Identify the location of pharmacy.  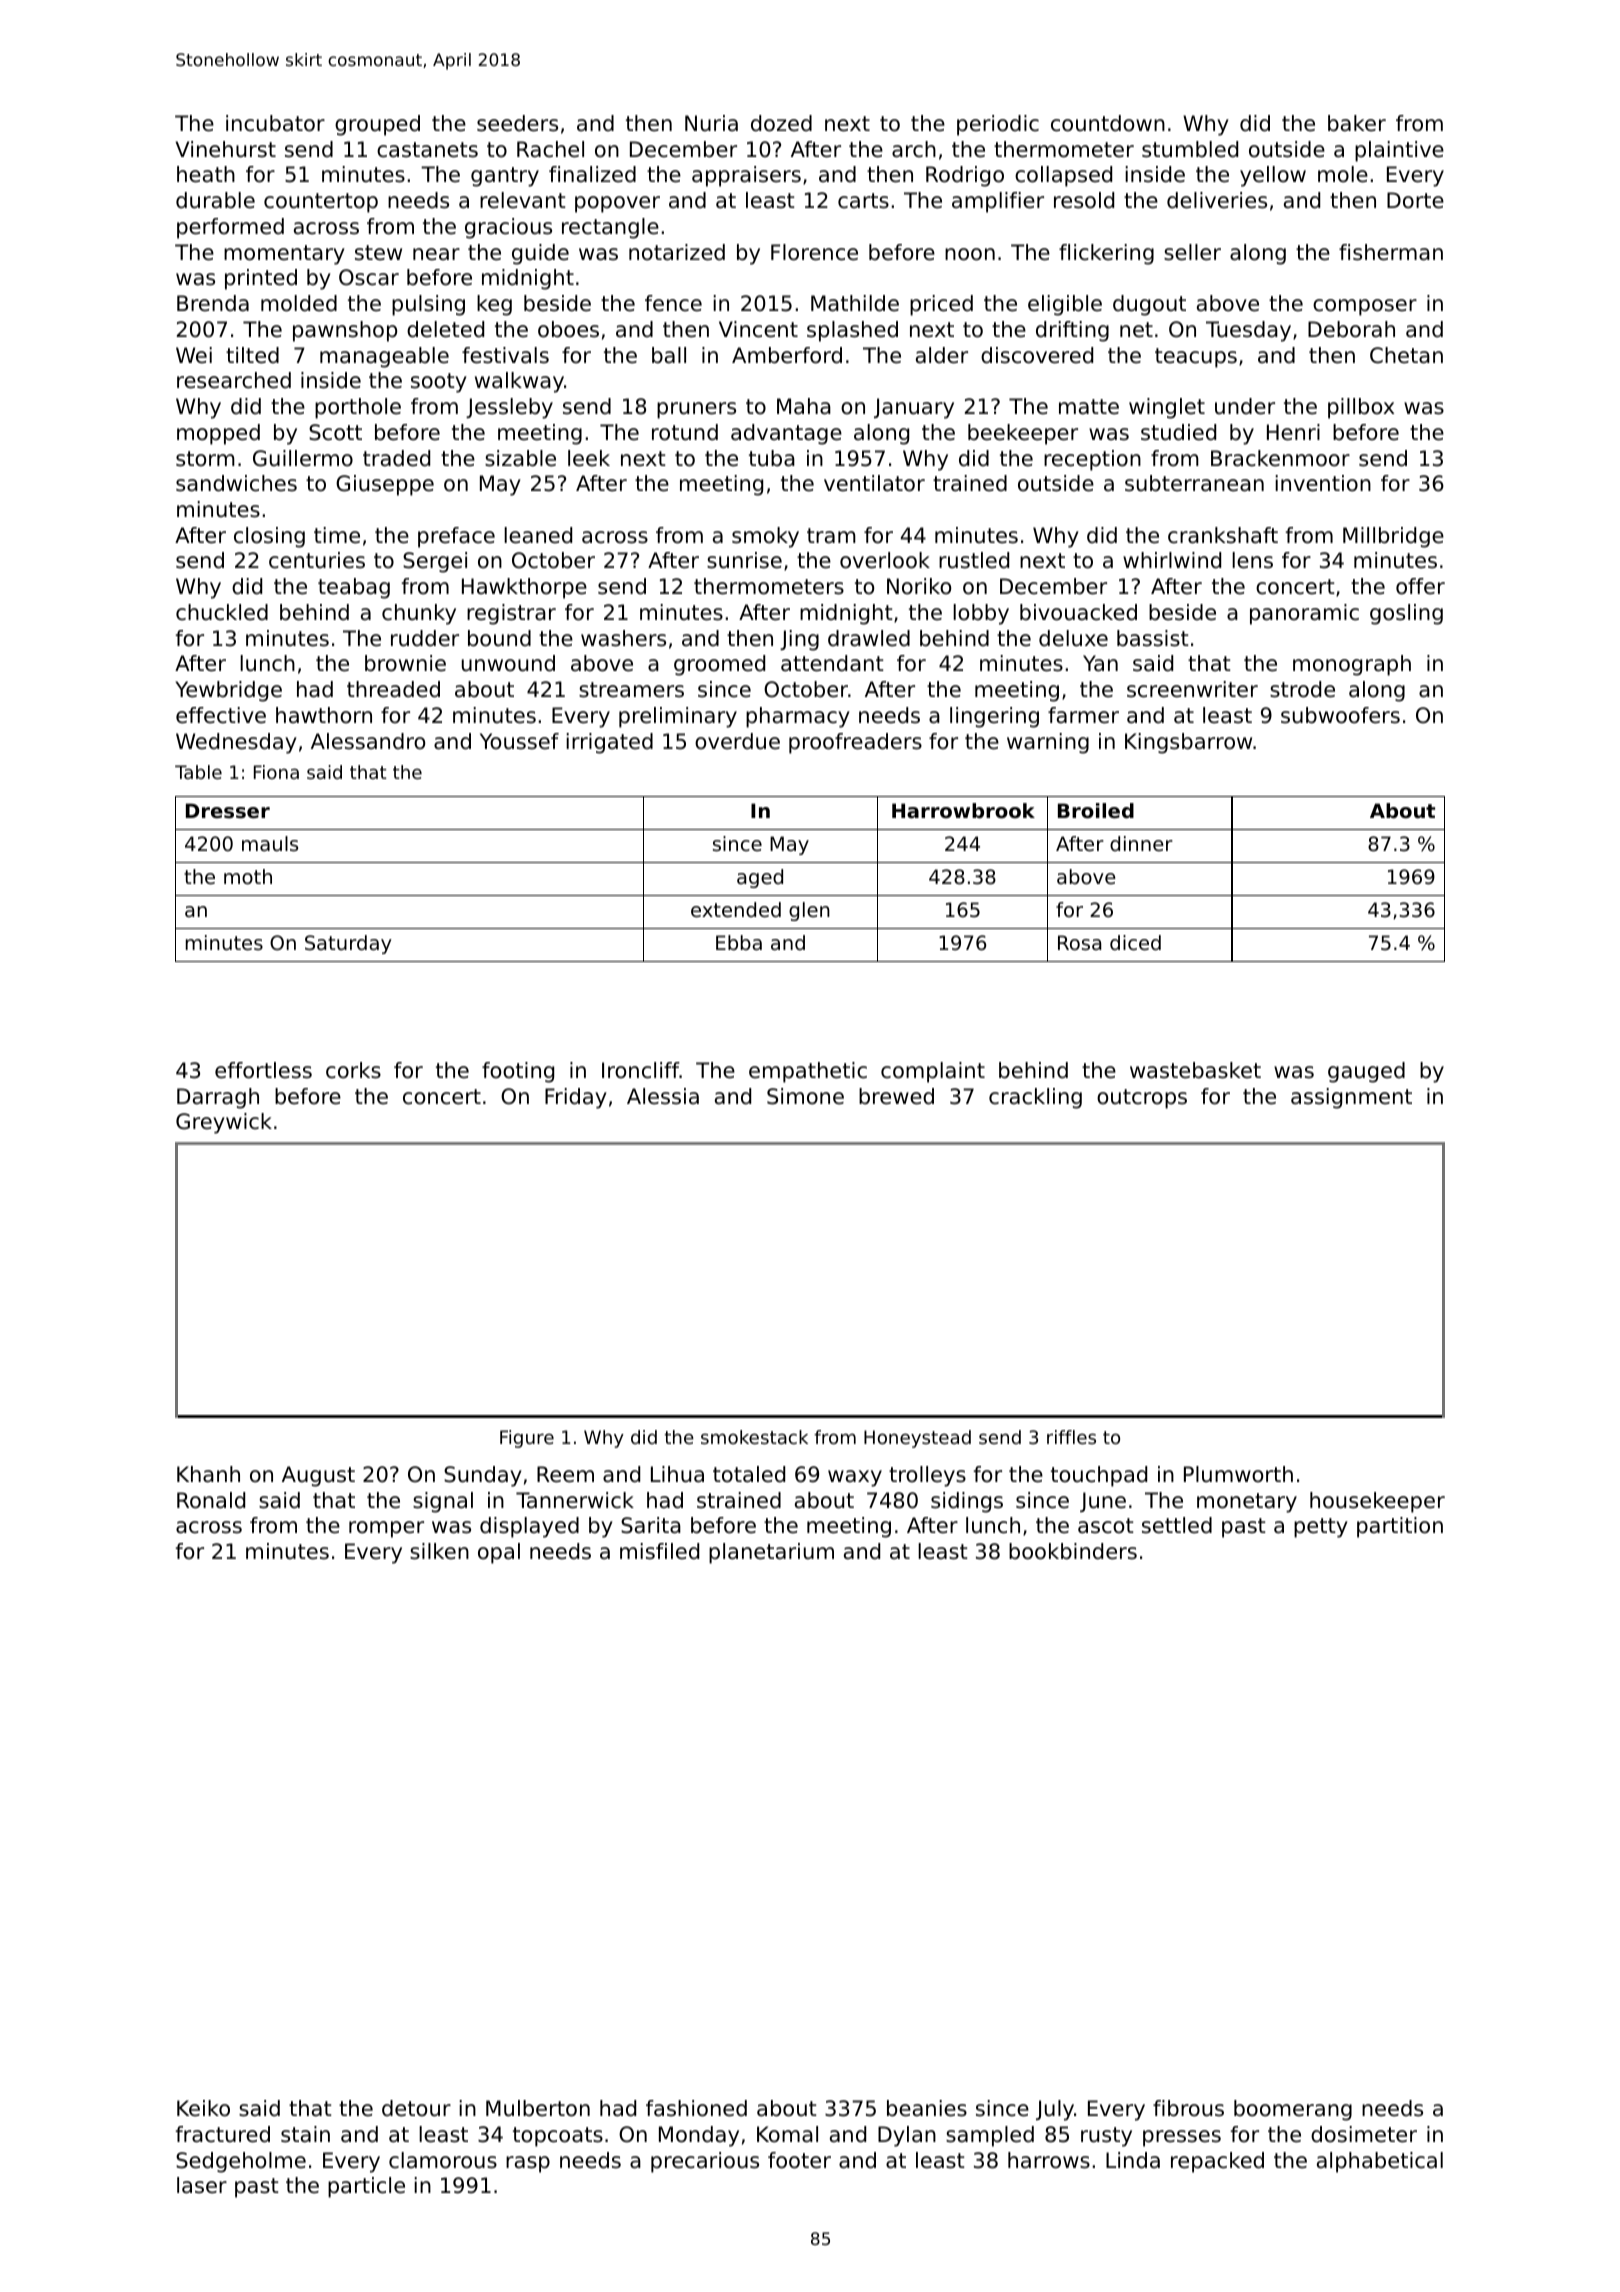
(798, 717).
